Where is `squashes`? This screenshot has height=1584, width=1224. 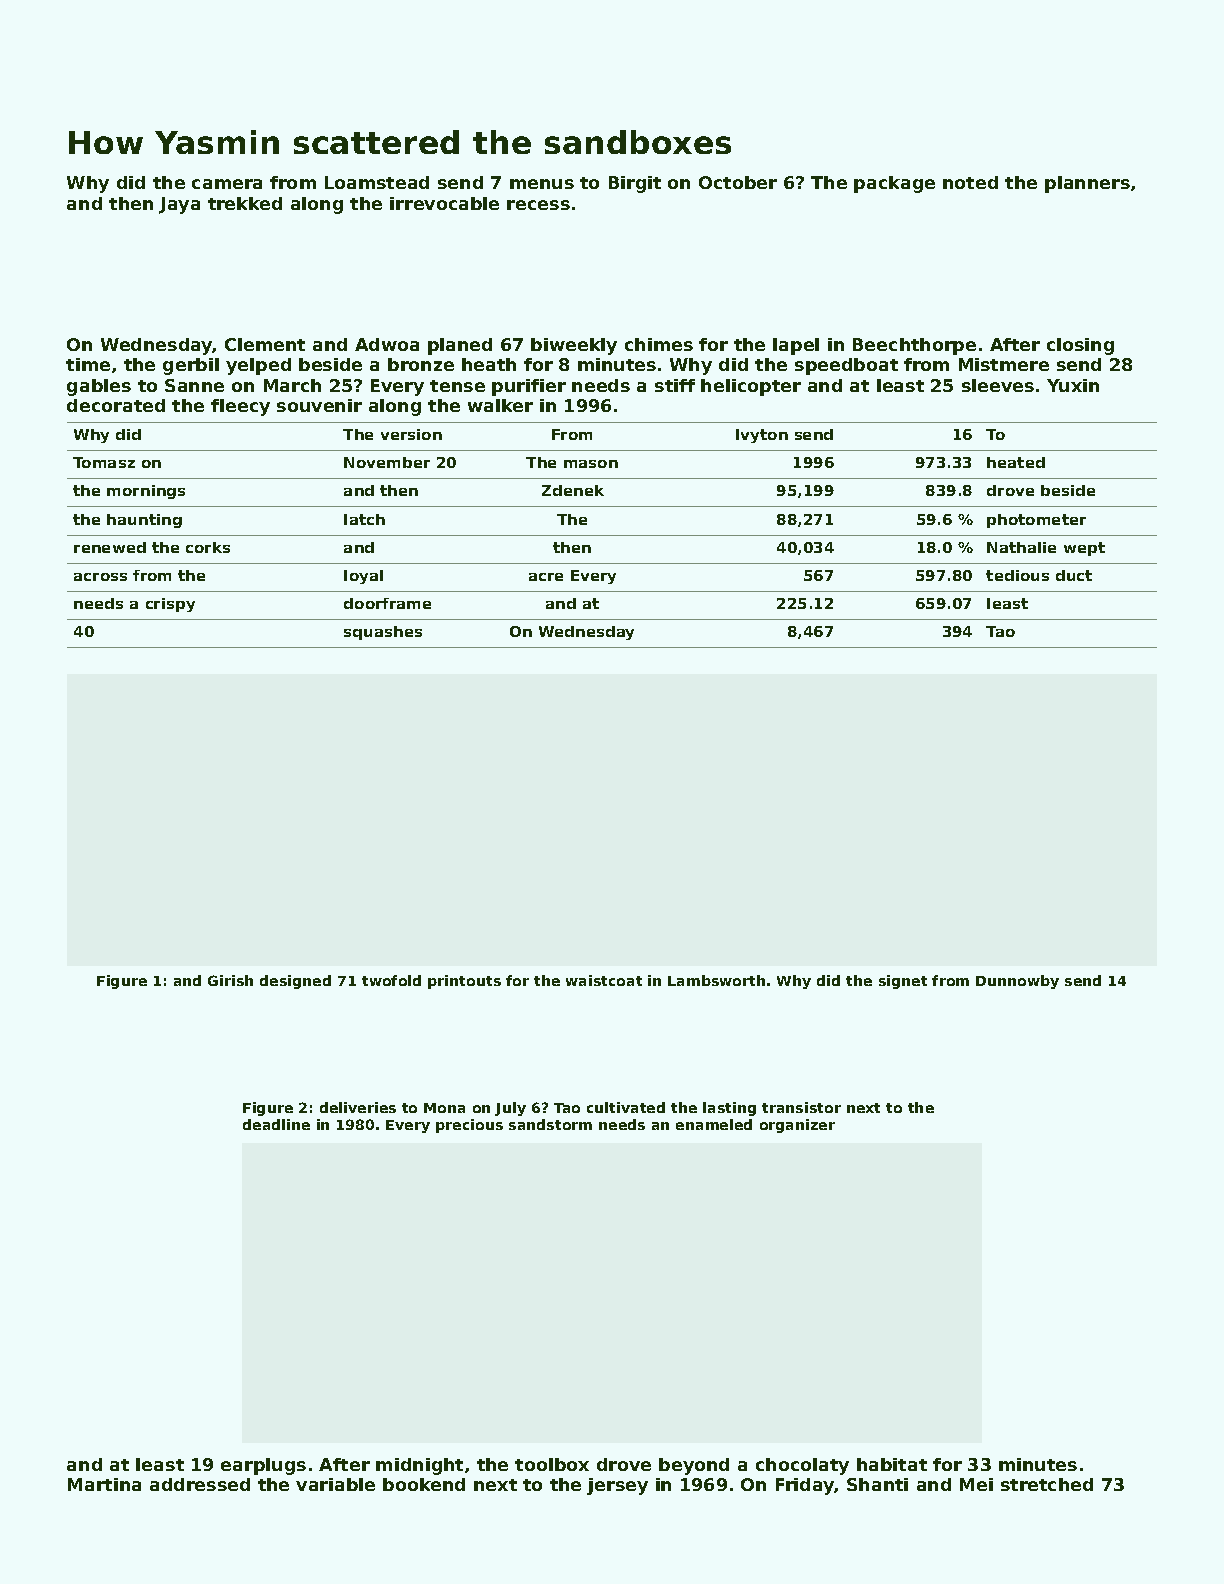
squashes is located at coordinates (383, 633).
